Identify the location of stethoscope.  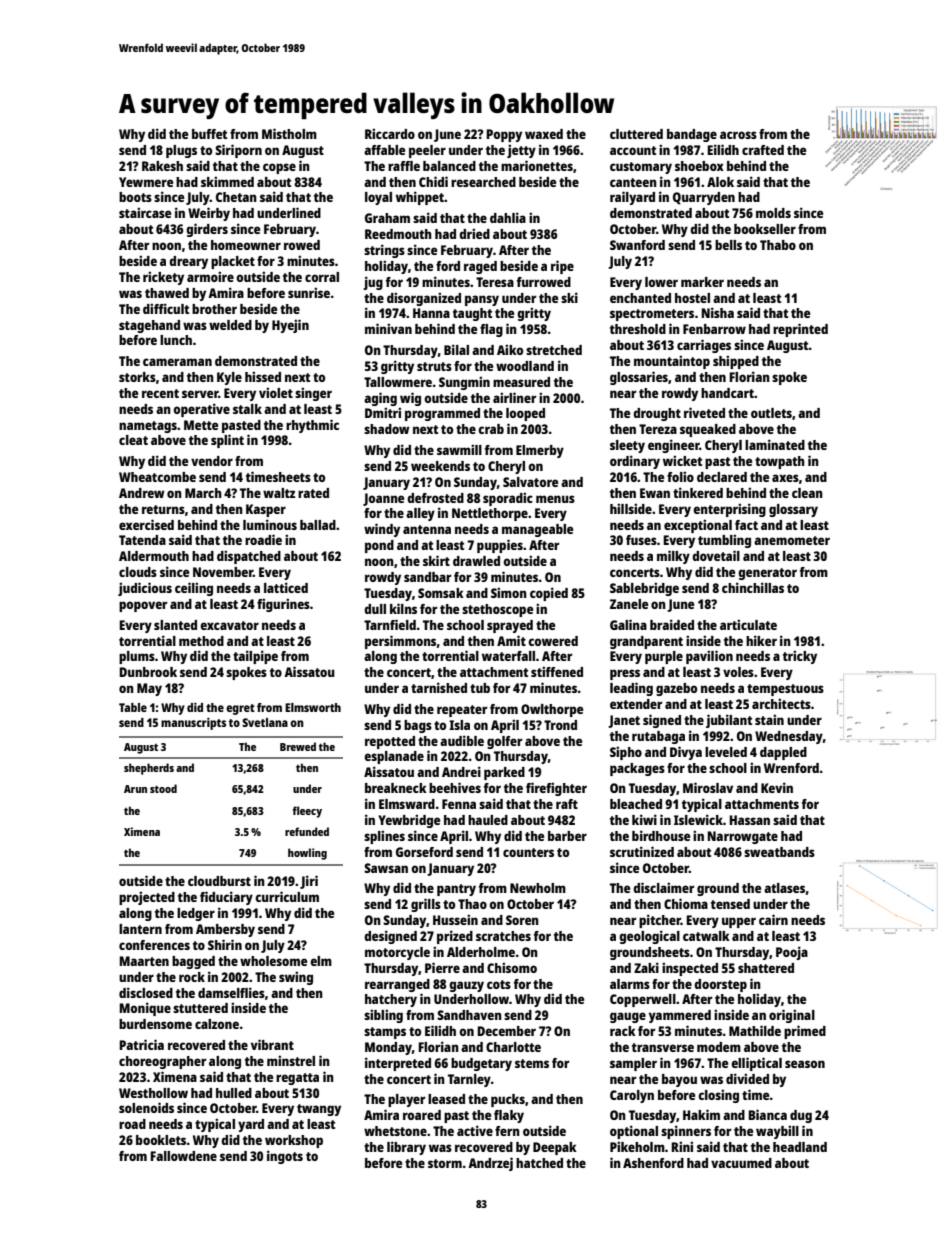
(497, 610).
